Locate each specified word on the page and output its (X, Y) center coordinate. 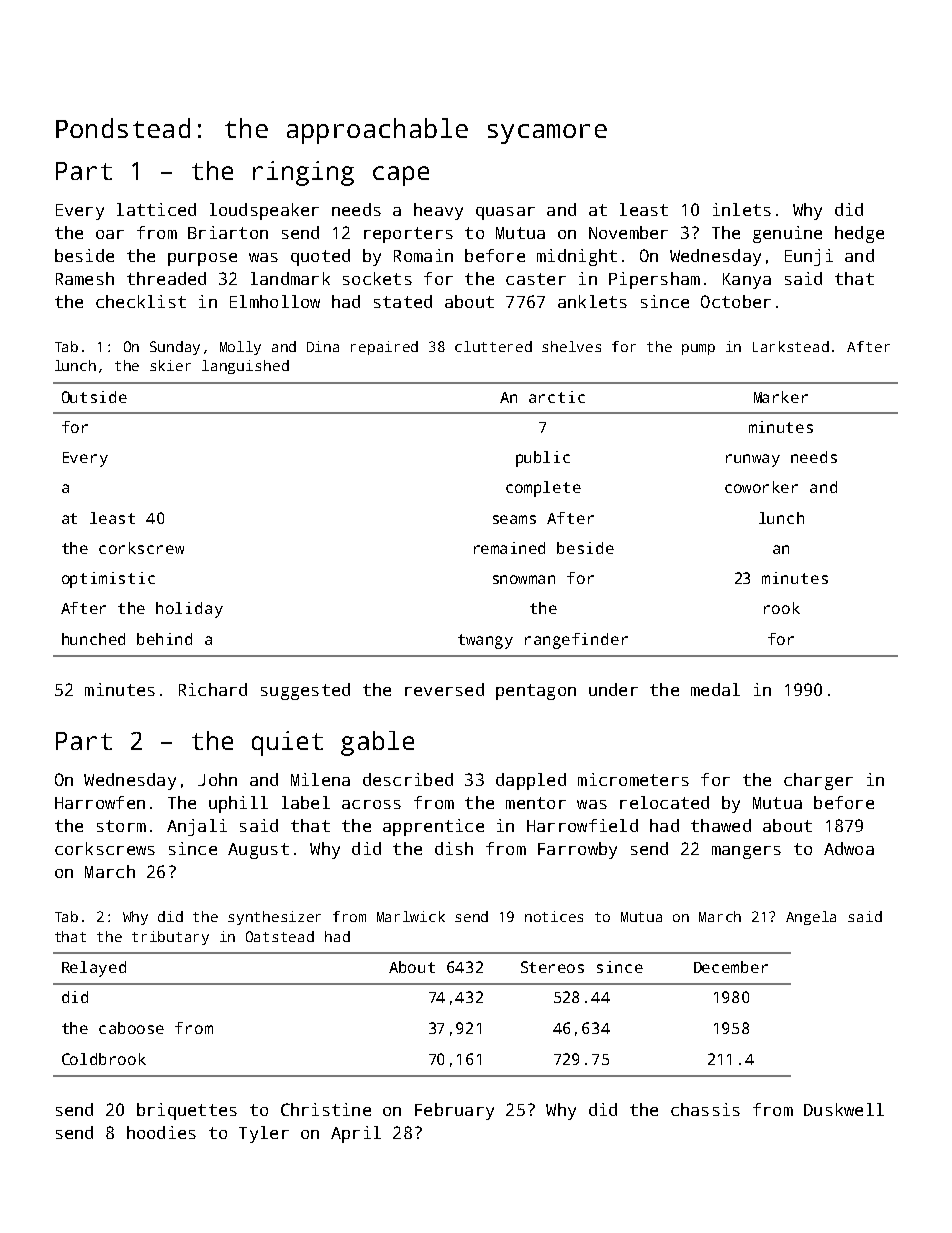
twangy (485, 641)
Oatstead (280, 936)
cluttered (493, 346)
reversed (444, 689)
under (613, 689)
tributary (170, 938)
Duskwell (844, 1109)
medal (715, 689)
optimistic (108, 580)
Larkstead (791, 346)
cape (401, 176)
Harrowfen (100, 802)
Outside (94, 397)
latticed (156, 209)
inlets (742, 209)
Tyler (264, 1134)
